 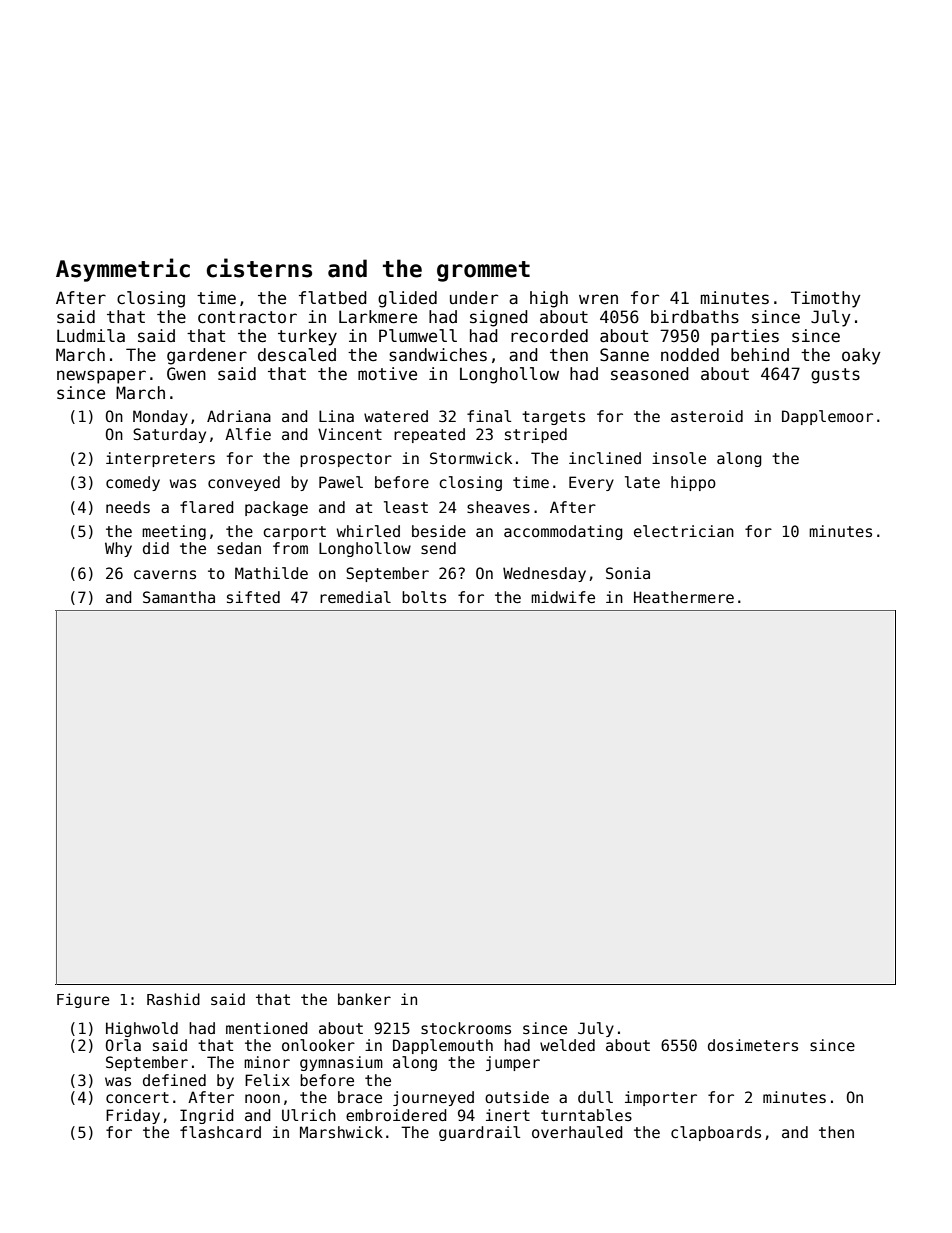 What do you see at coordinates (553, 418) in the screenshot?
I see `targets` at bounding box center [553, 418].
